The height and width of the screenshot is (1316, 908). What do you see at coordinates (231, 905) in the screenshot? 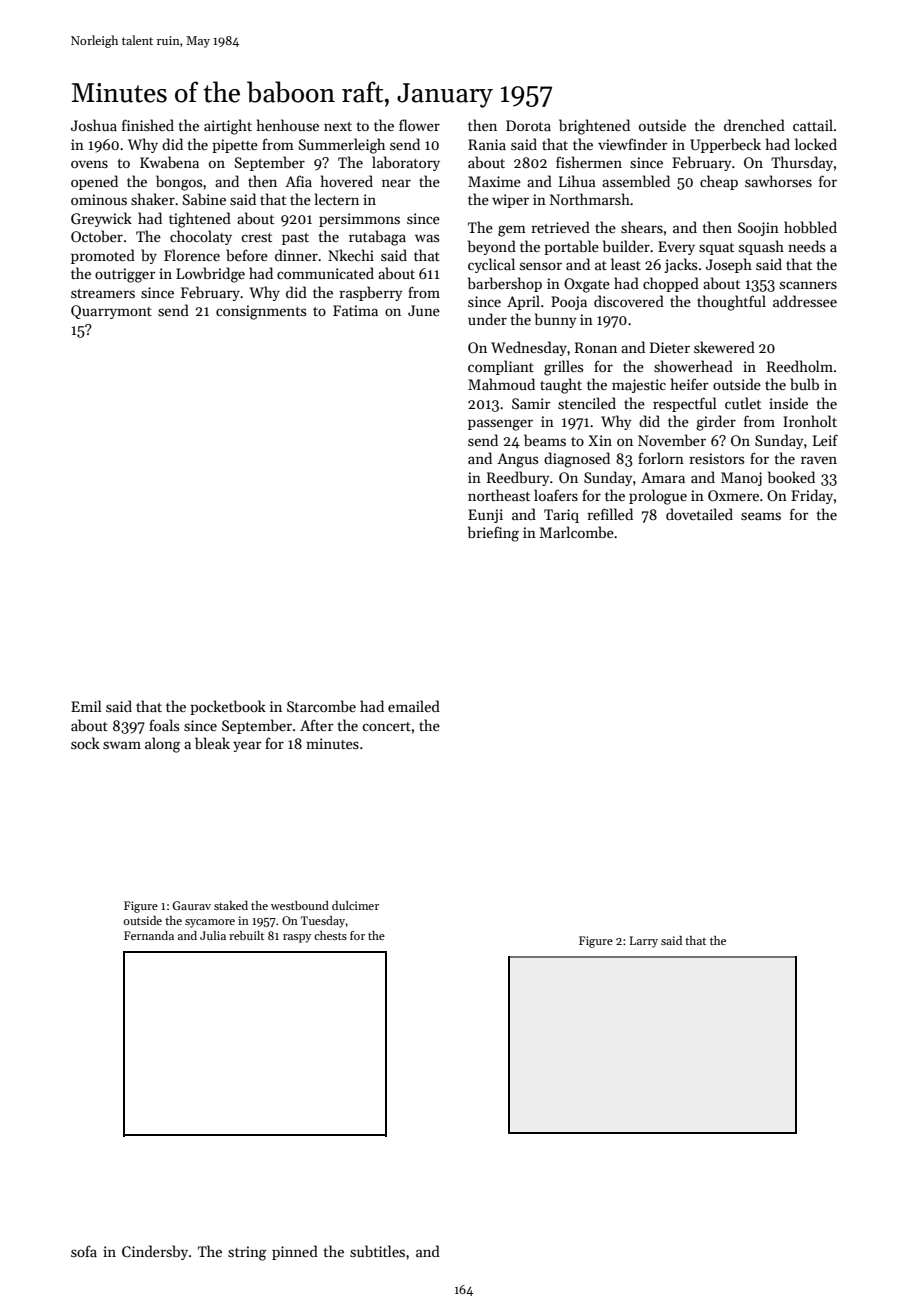
I see `staked` at bounding box center [231, 905].
